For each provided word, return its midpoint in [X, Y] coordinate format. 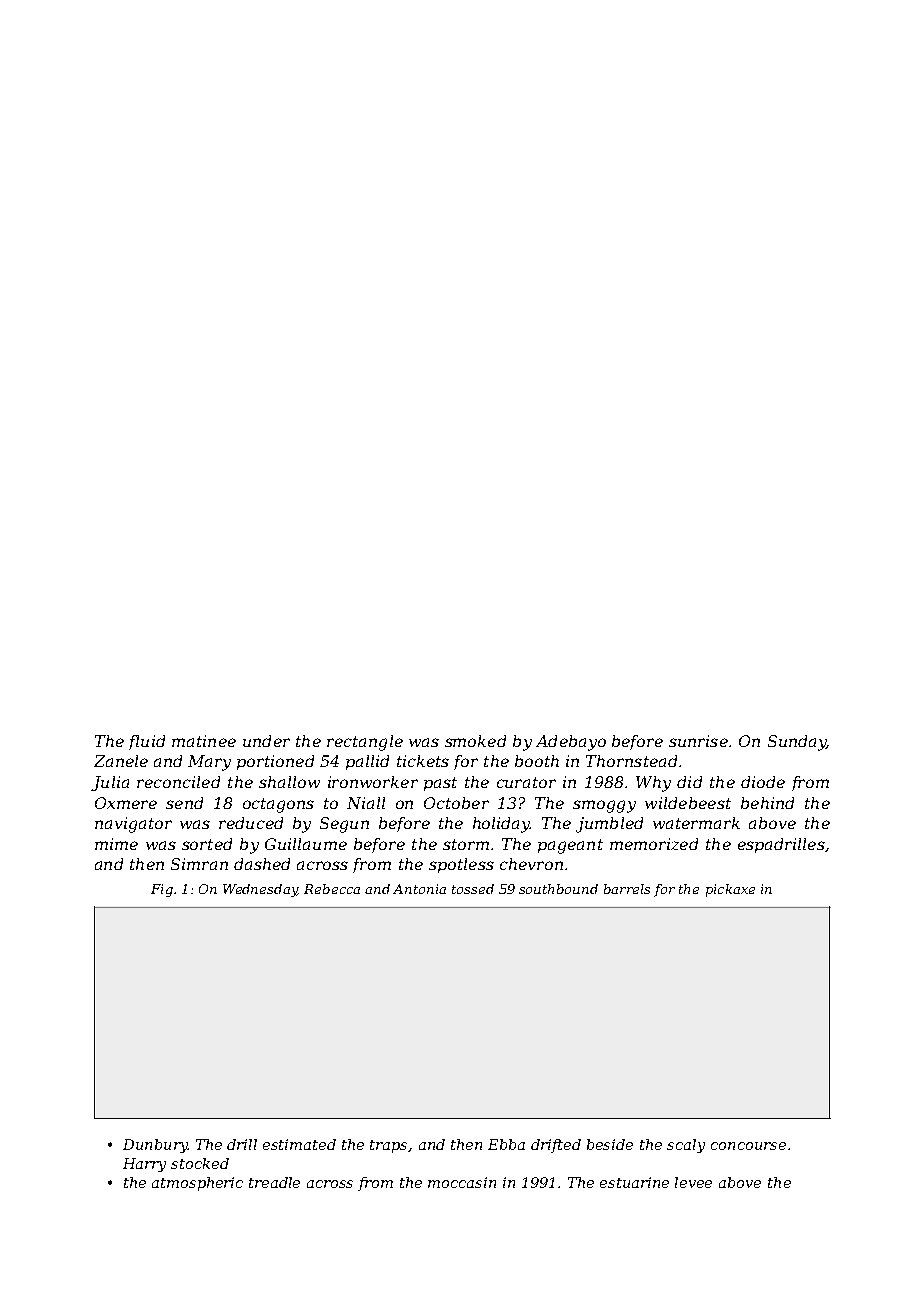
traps [388, 1146]
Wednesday [260, 890]
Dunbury [155, 1146]
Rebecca [332, 889]
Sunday [797, 743]
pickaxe [730, 890]
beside [610, 1144]
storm [466, 844]
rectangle [365, 743]
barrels [627, 889]
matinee [204, 741]
